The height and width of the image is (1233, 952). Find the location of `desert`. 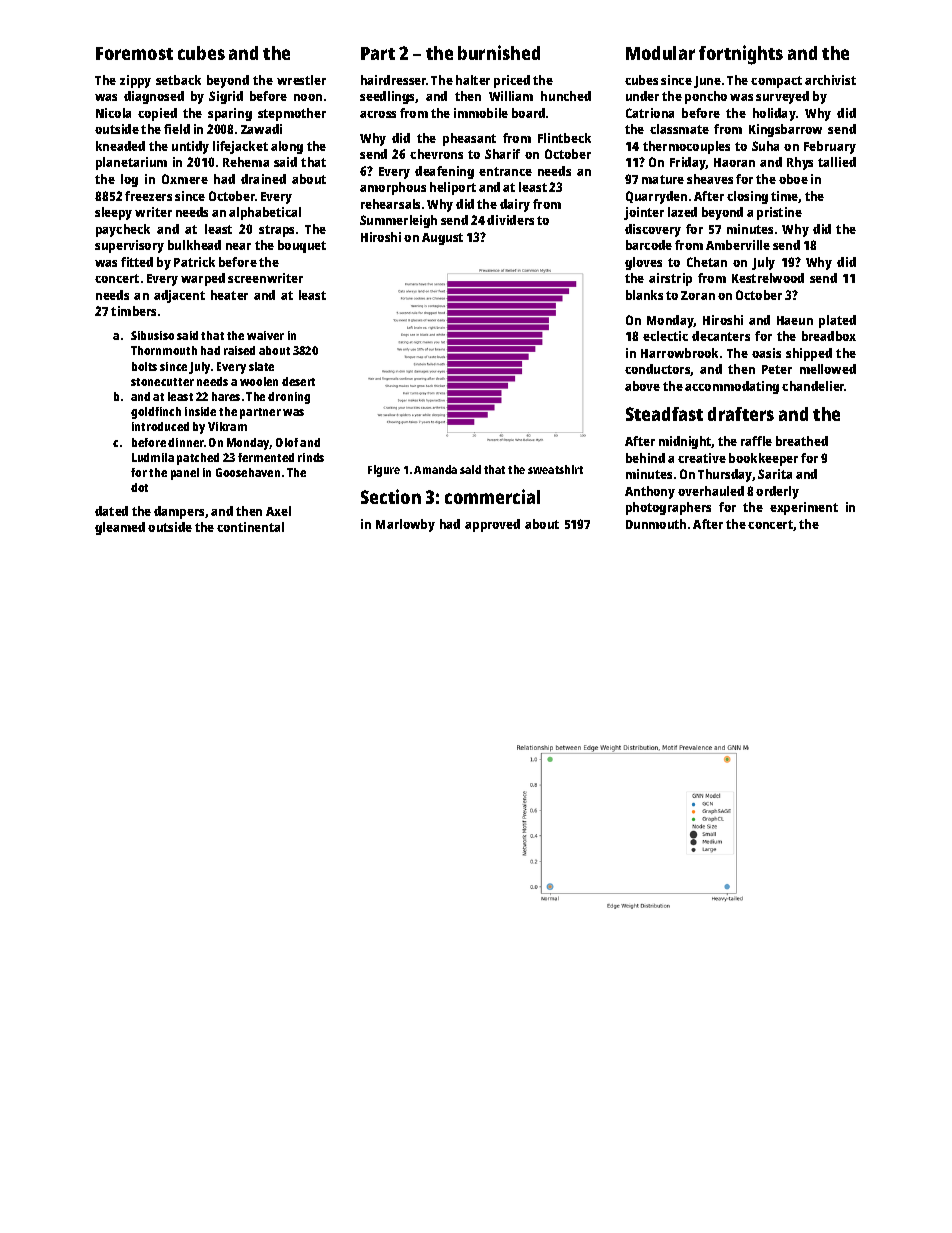

desert is located at coordinates (298, 381).
